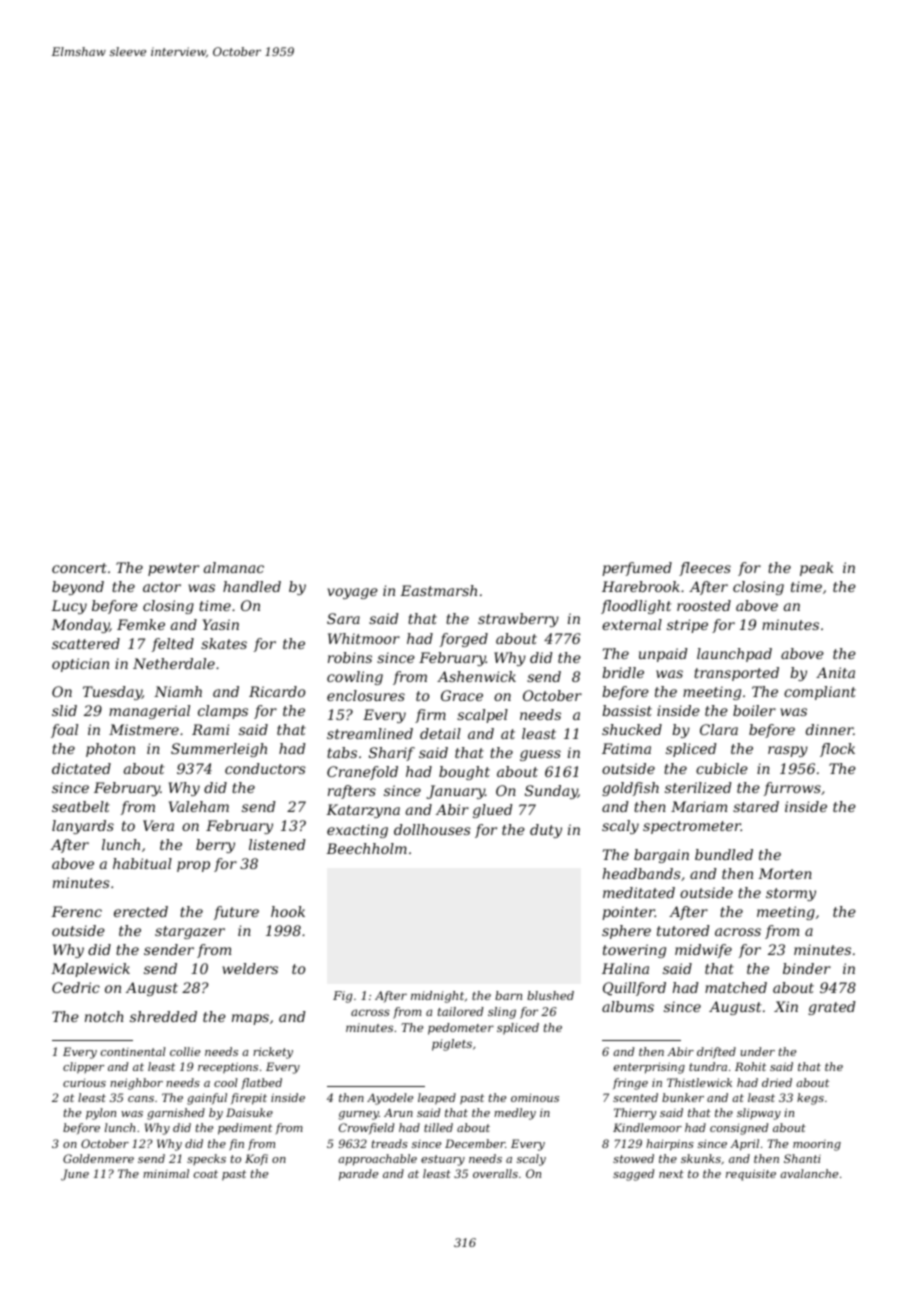 The width and height of the screenshot is (908, 1316). Describe the element at coordinates (438, 590) in the screenshot. I see `Eastmarsh` at that location.
